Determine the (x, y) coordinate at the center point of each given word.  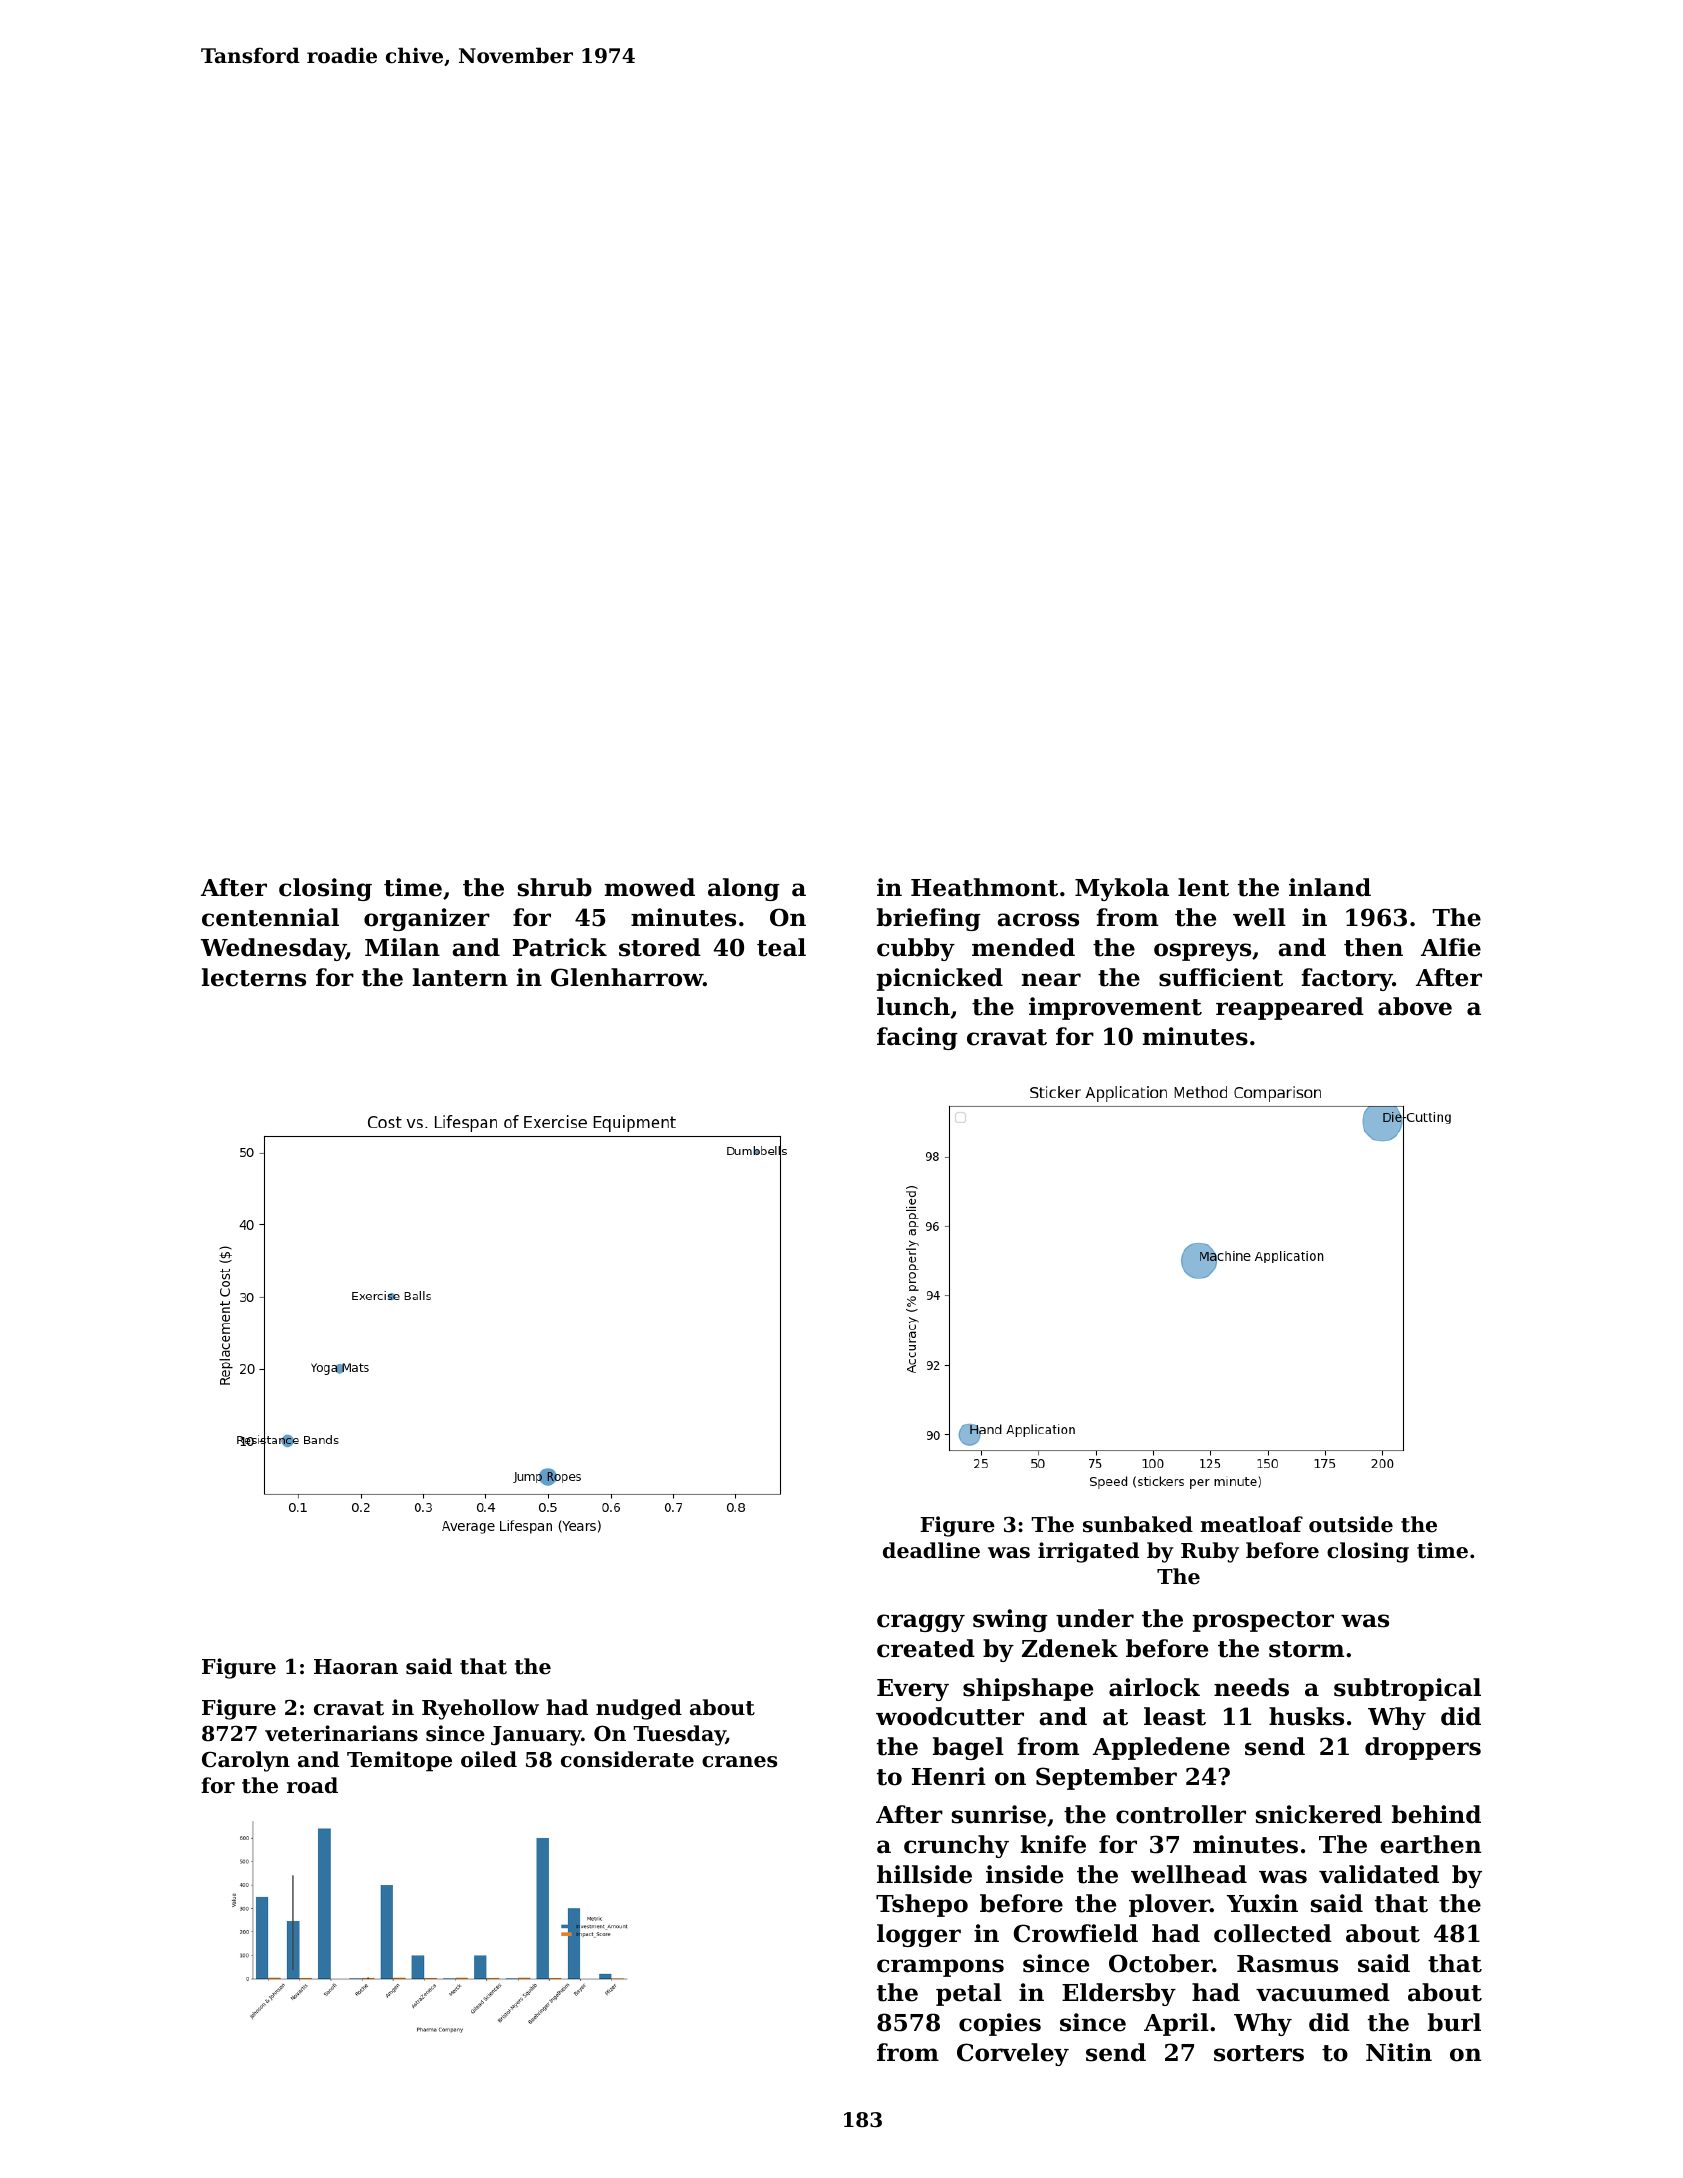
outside (1351, 1524)
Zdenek (1070, 1648)
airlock (1154, 1687)
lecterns (254, 977)
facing (917, 1038)
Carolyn (246, 1761)
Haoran (356, 1667)
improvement (1115, 1008)
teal (781, 947)
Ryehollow (480, 1709)
